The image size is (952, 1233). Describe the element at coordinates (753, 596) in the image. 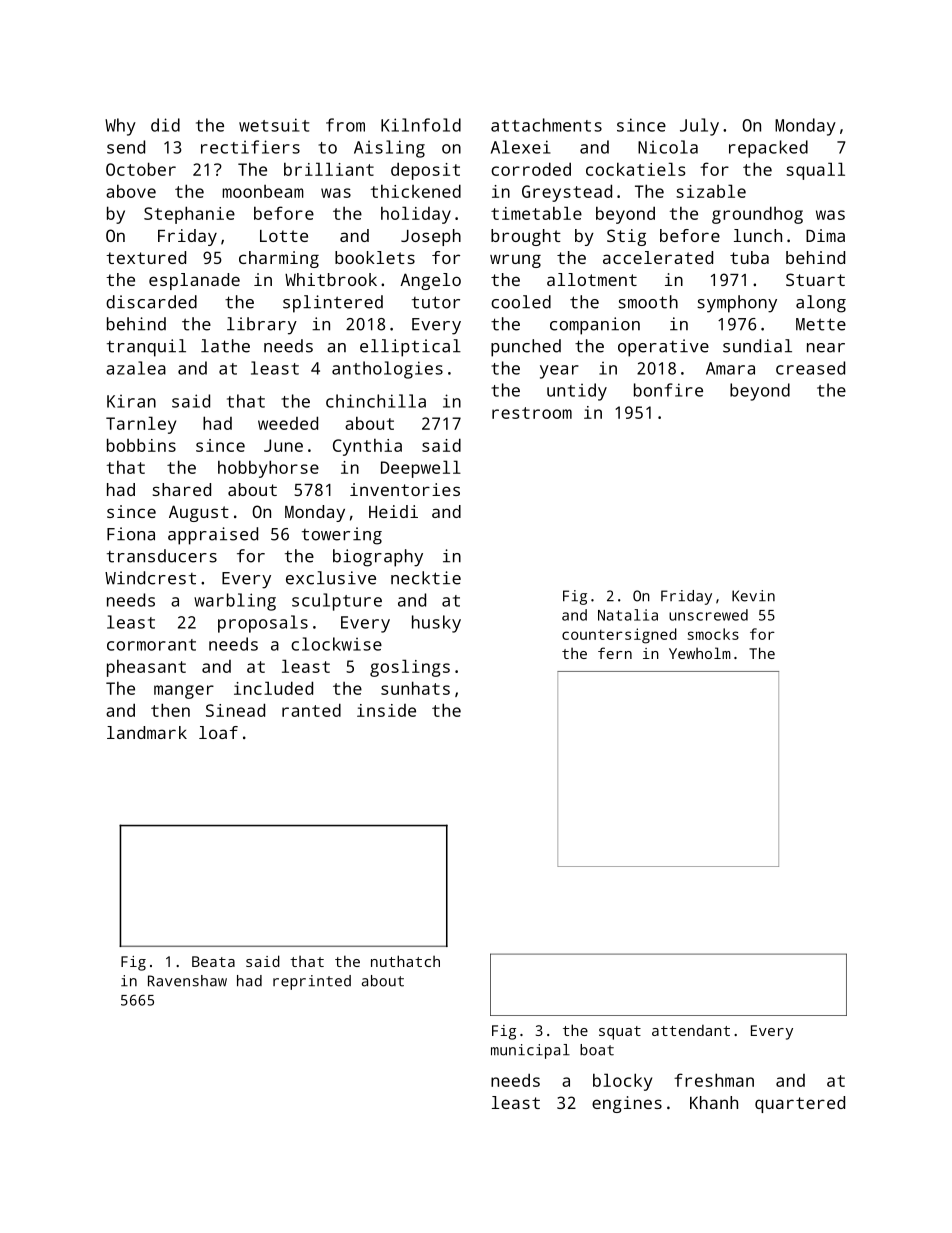

I see `Kevin` at that location.
